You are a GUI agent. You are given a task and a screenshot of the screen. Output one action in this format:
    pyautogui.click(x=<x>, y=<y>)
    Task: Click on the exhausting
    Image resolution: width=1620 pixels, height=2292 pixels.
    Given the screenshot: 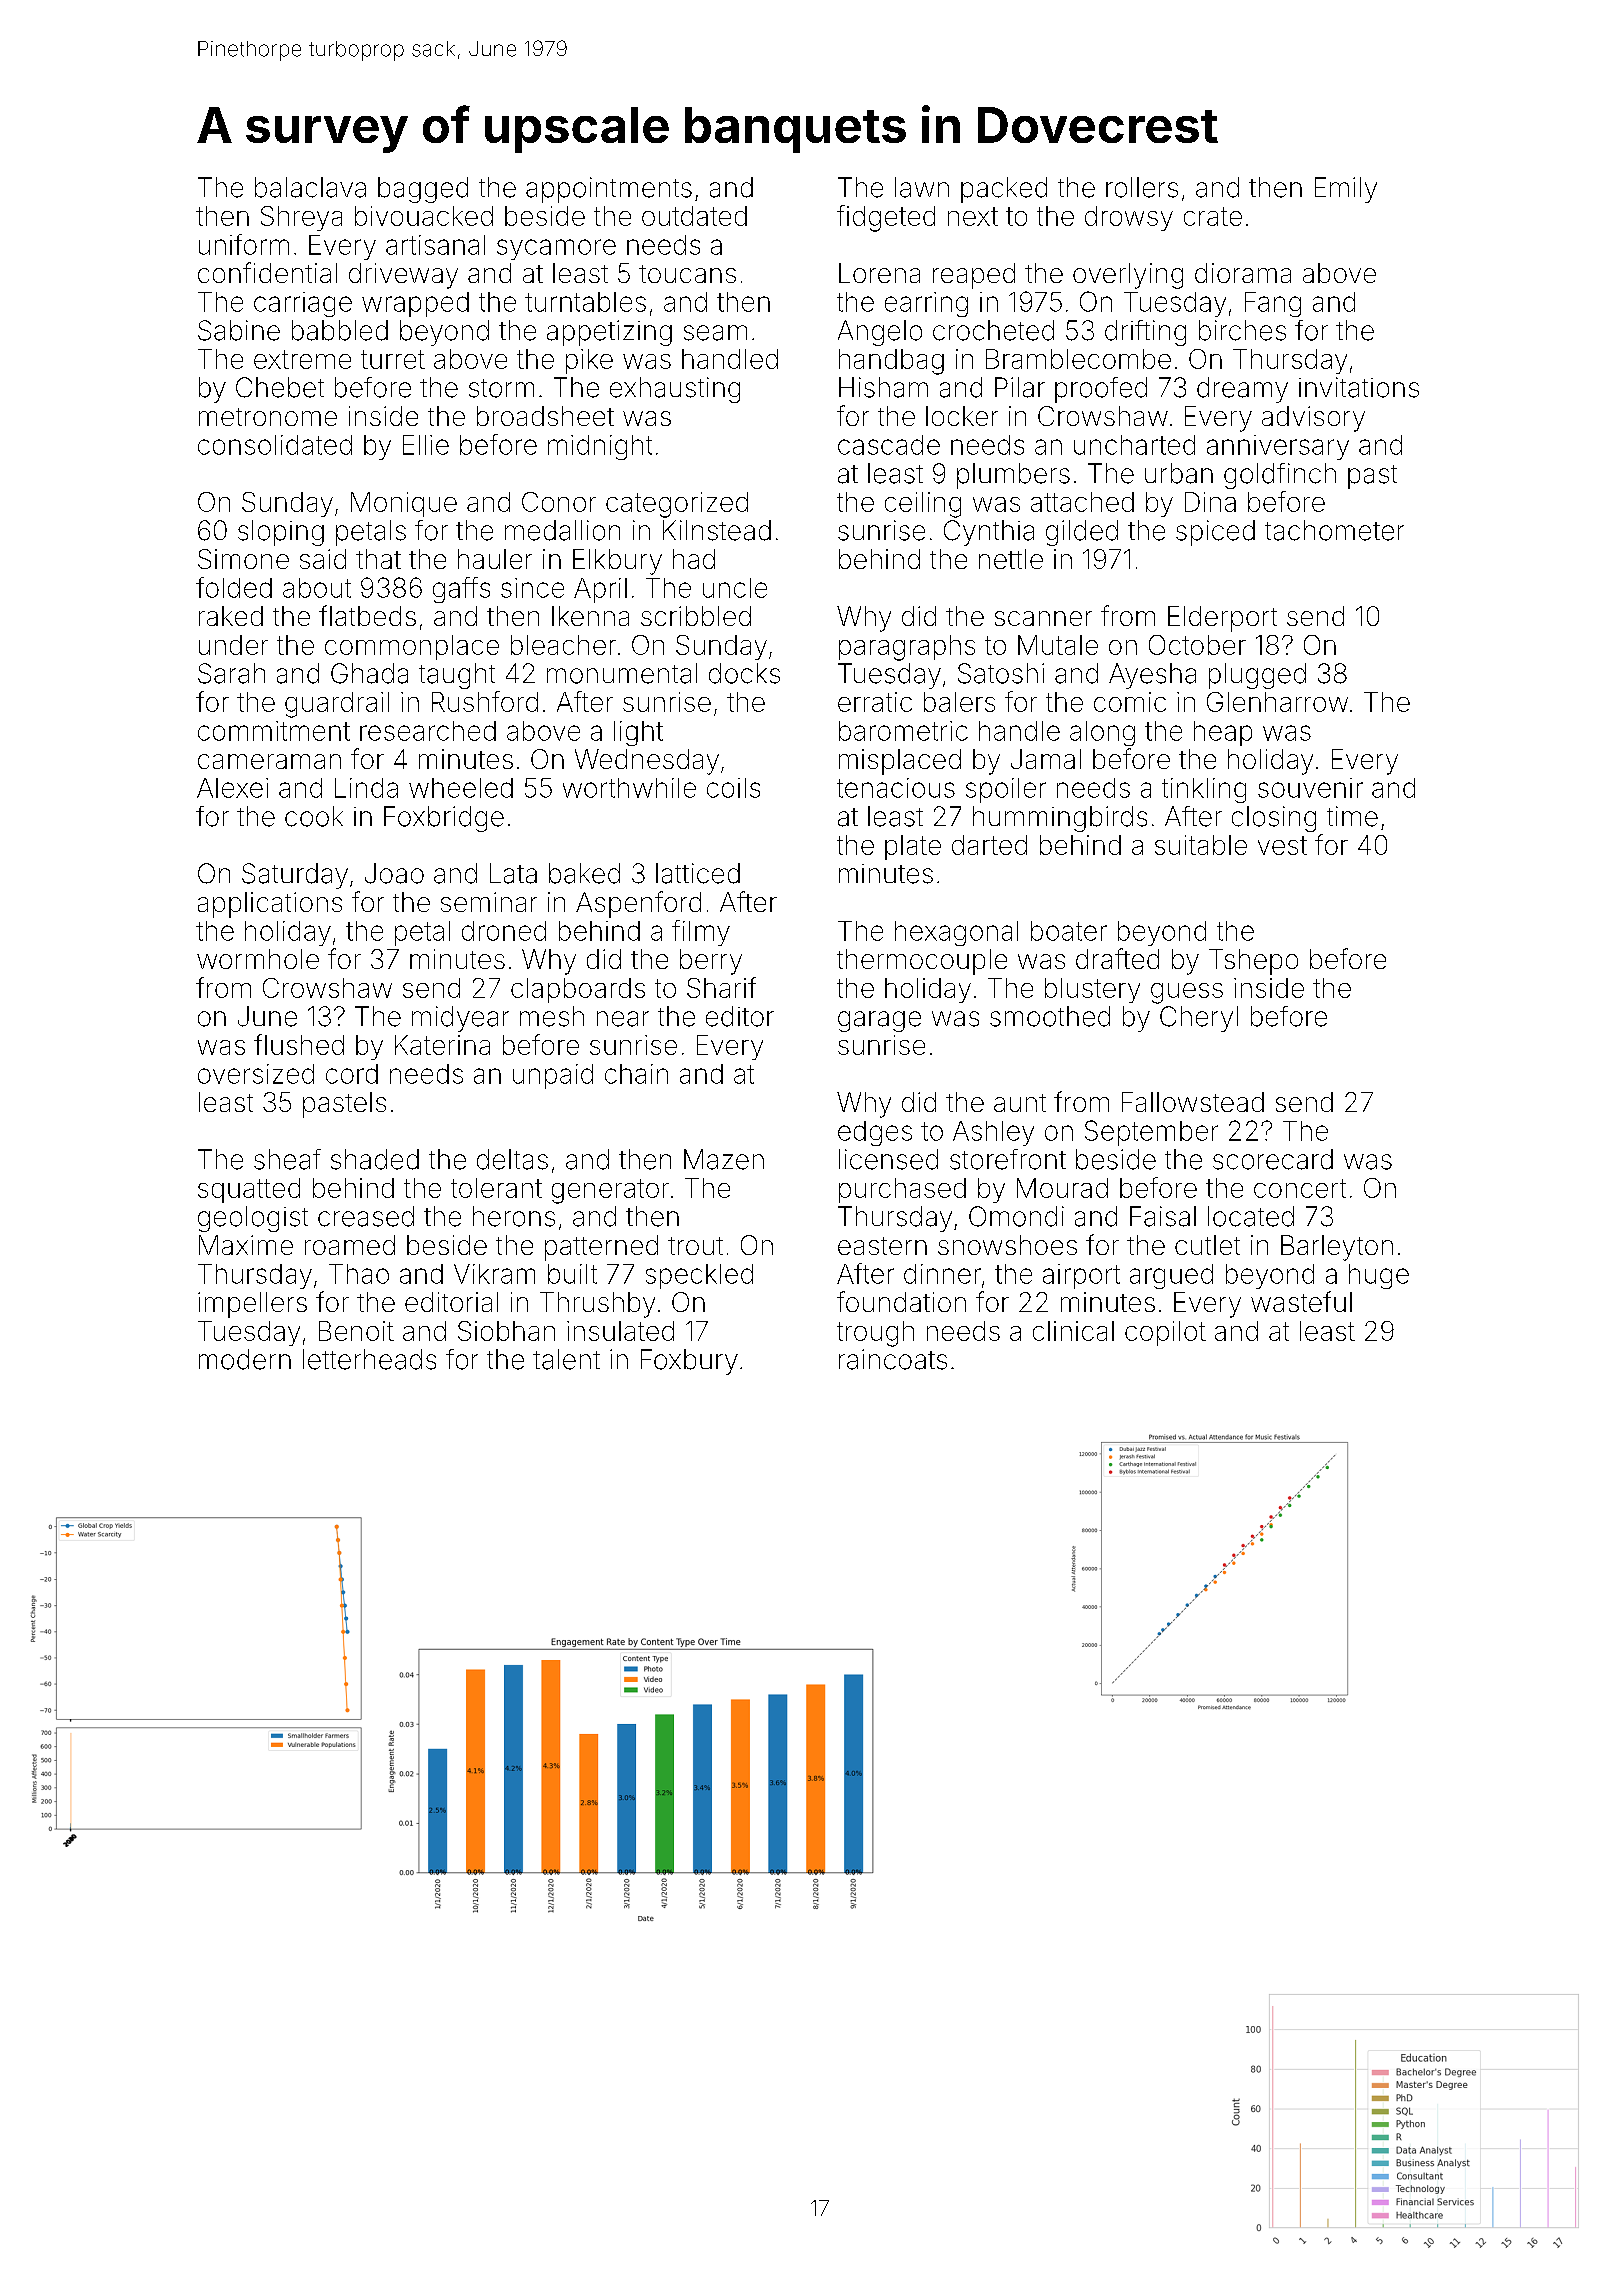 What is the action you would take?
    pyautogui.click(x=675, y=390)
